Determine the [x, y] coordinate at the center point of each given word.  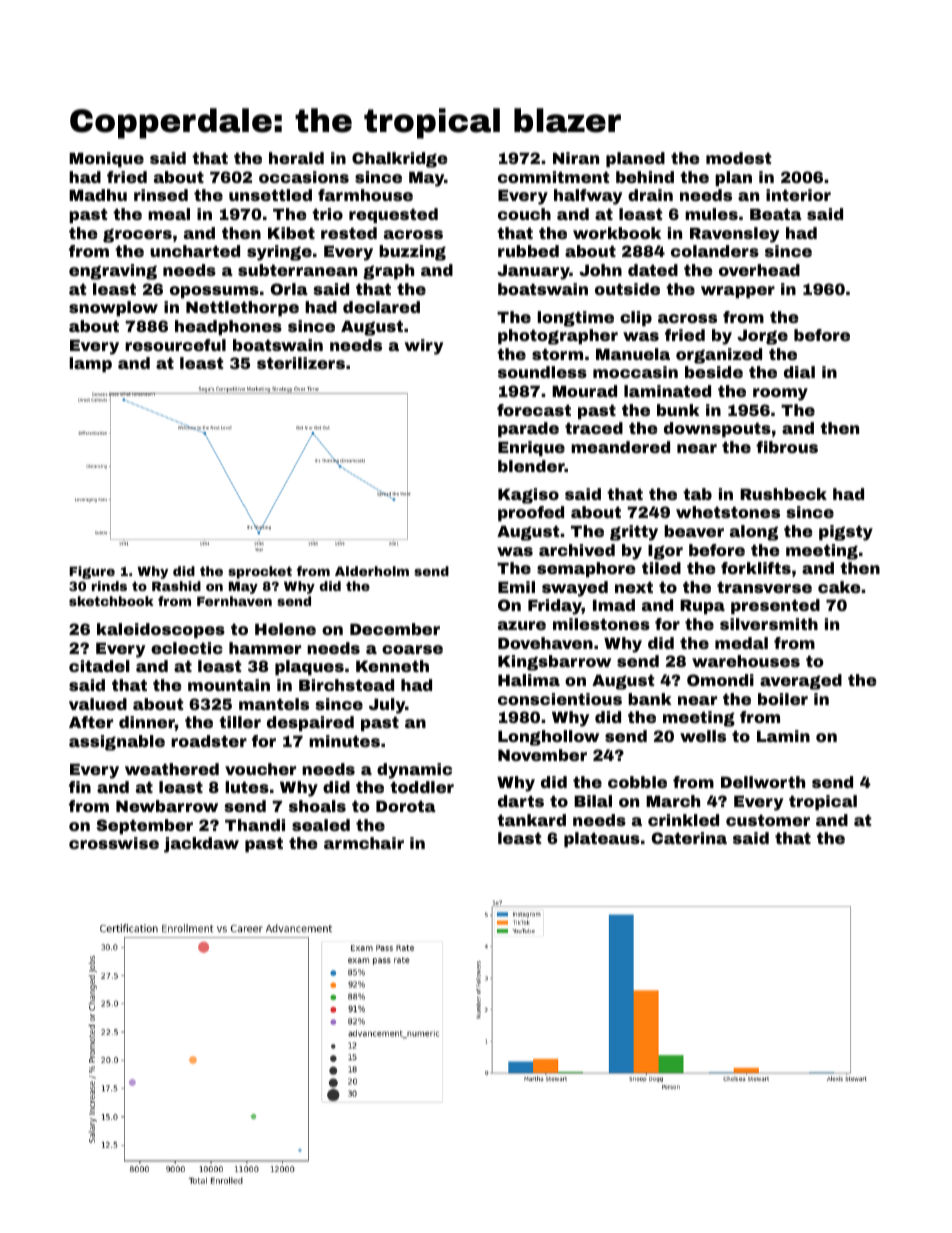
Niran [576, 158]
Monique [106, 159]
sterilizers [301, 363]
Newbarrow [167, 806]
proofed [531, 513]
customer [768, 820]
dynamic [414, 771]
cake [839, 587]
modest [738, 158]
